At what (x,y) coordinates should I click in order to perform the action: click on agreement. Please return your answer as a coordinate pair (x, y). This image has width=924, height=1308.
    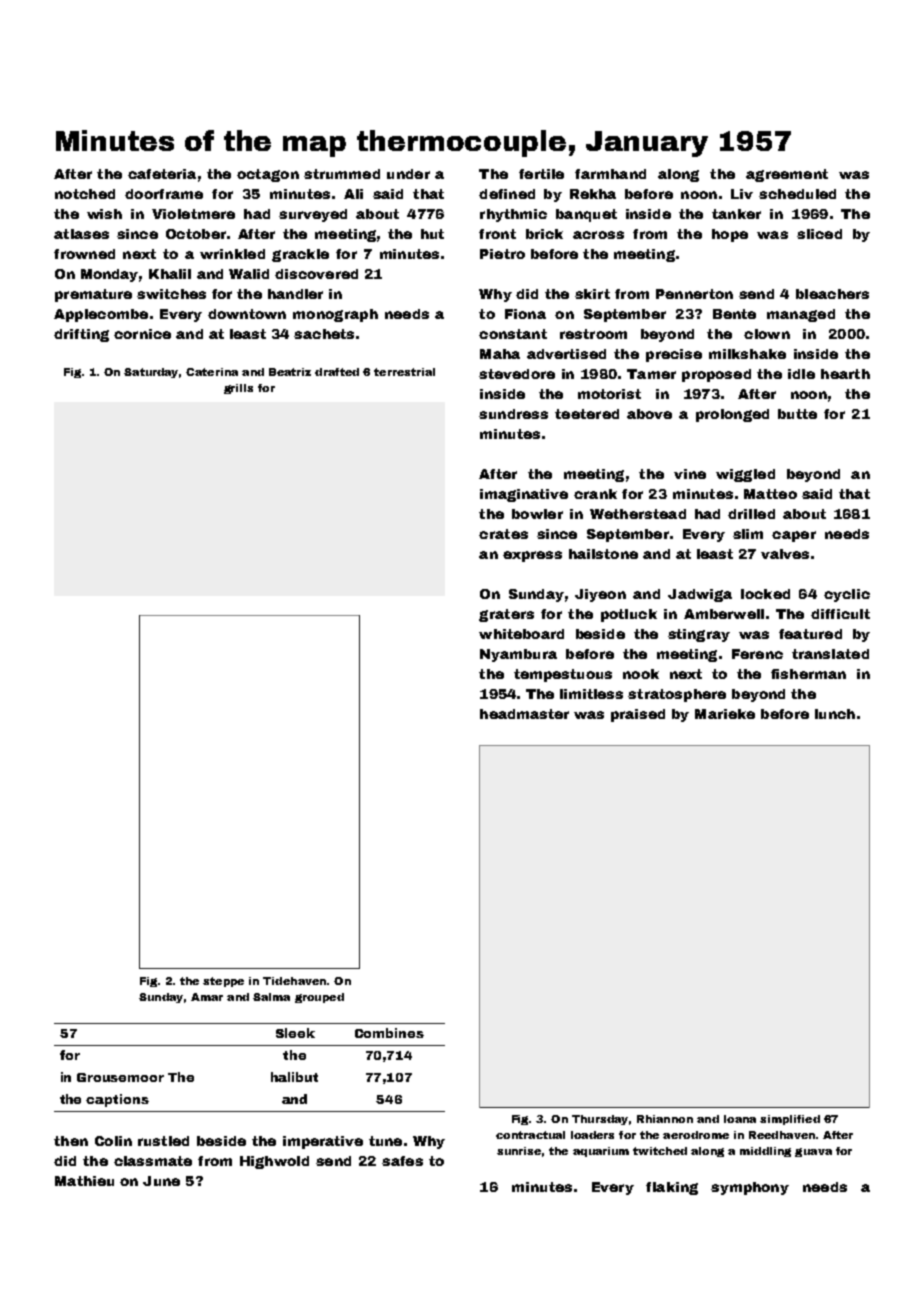
    Looking at the image, I should click on (787, 175).
